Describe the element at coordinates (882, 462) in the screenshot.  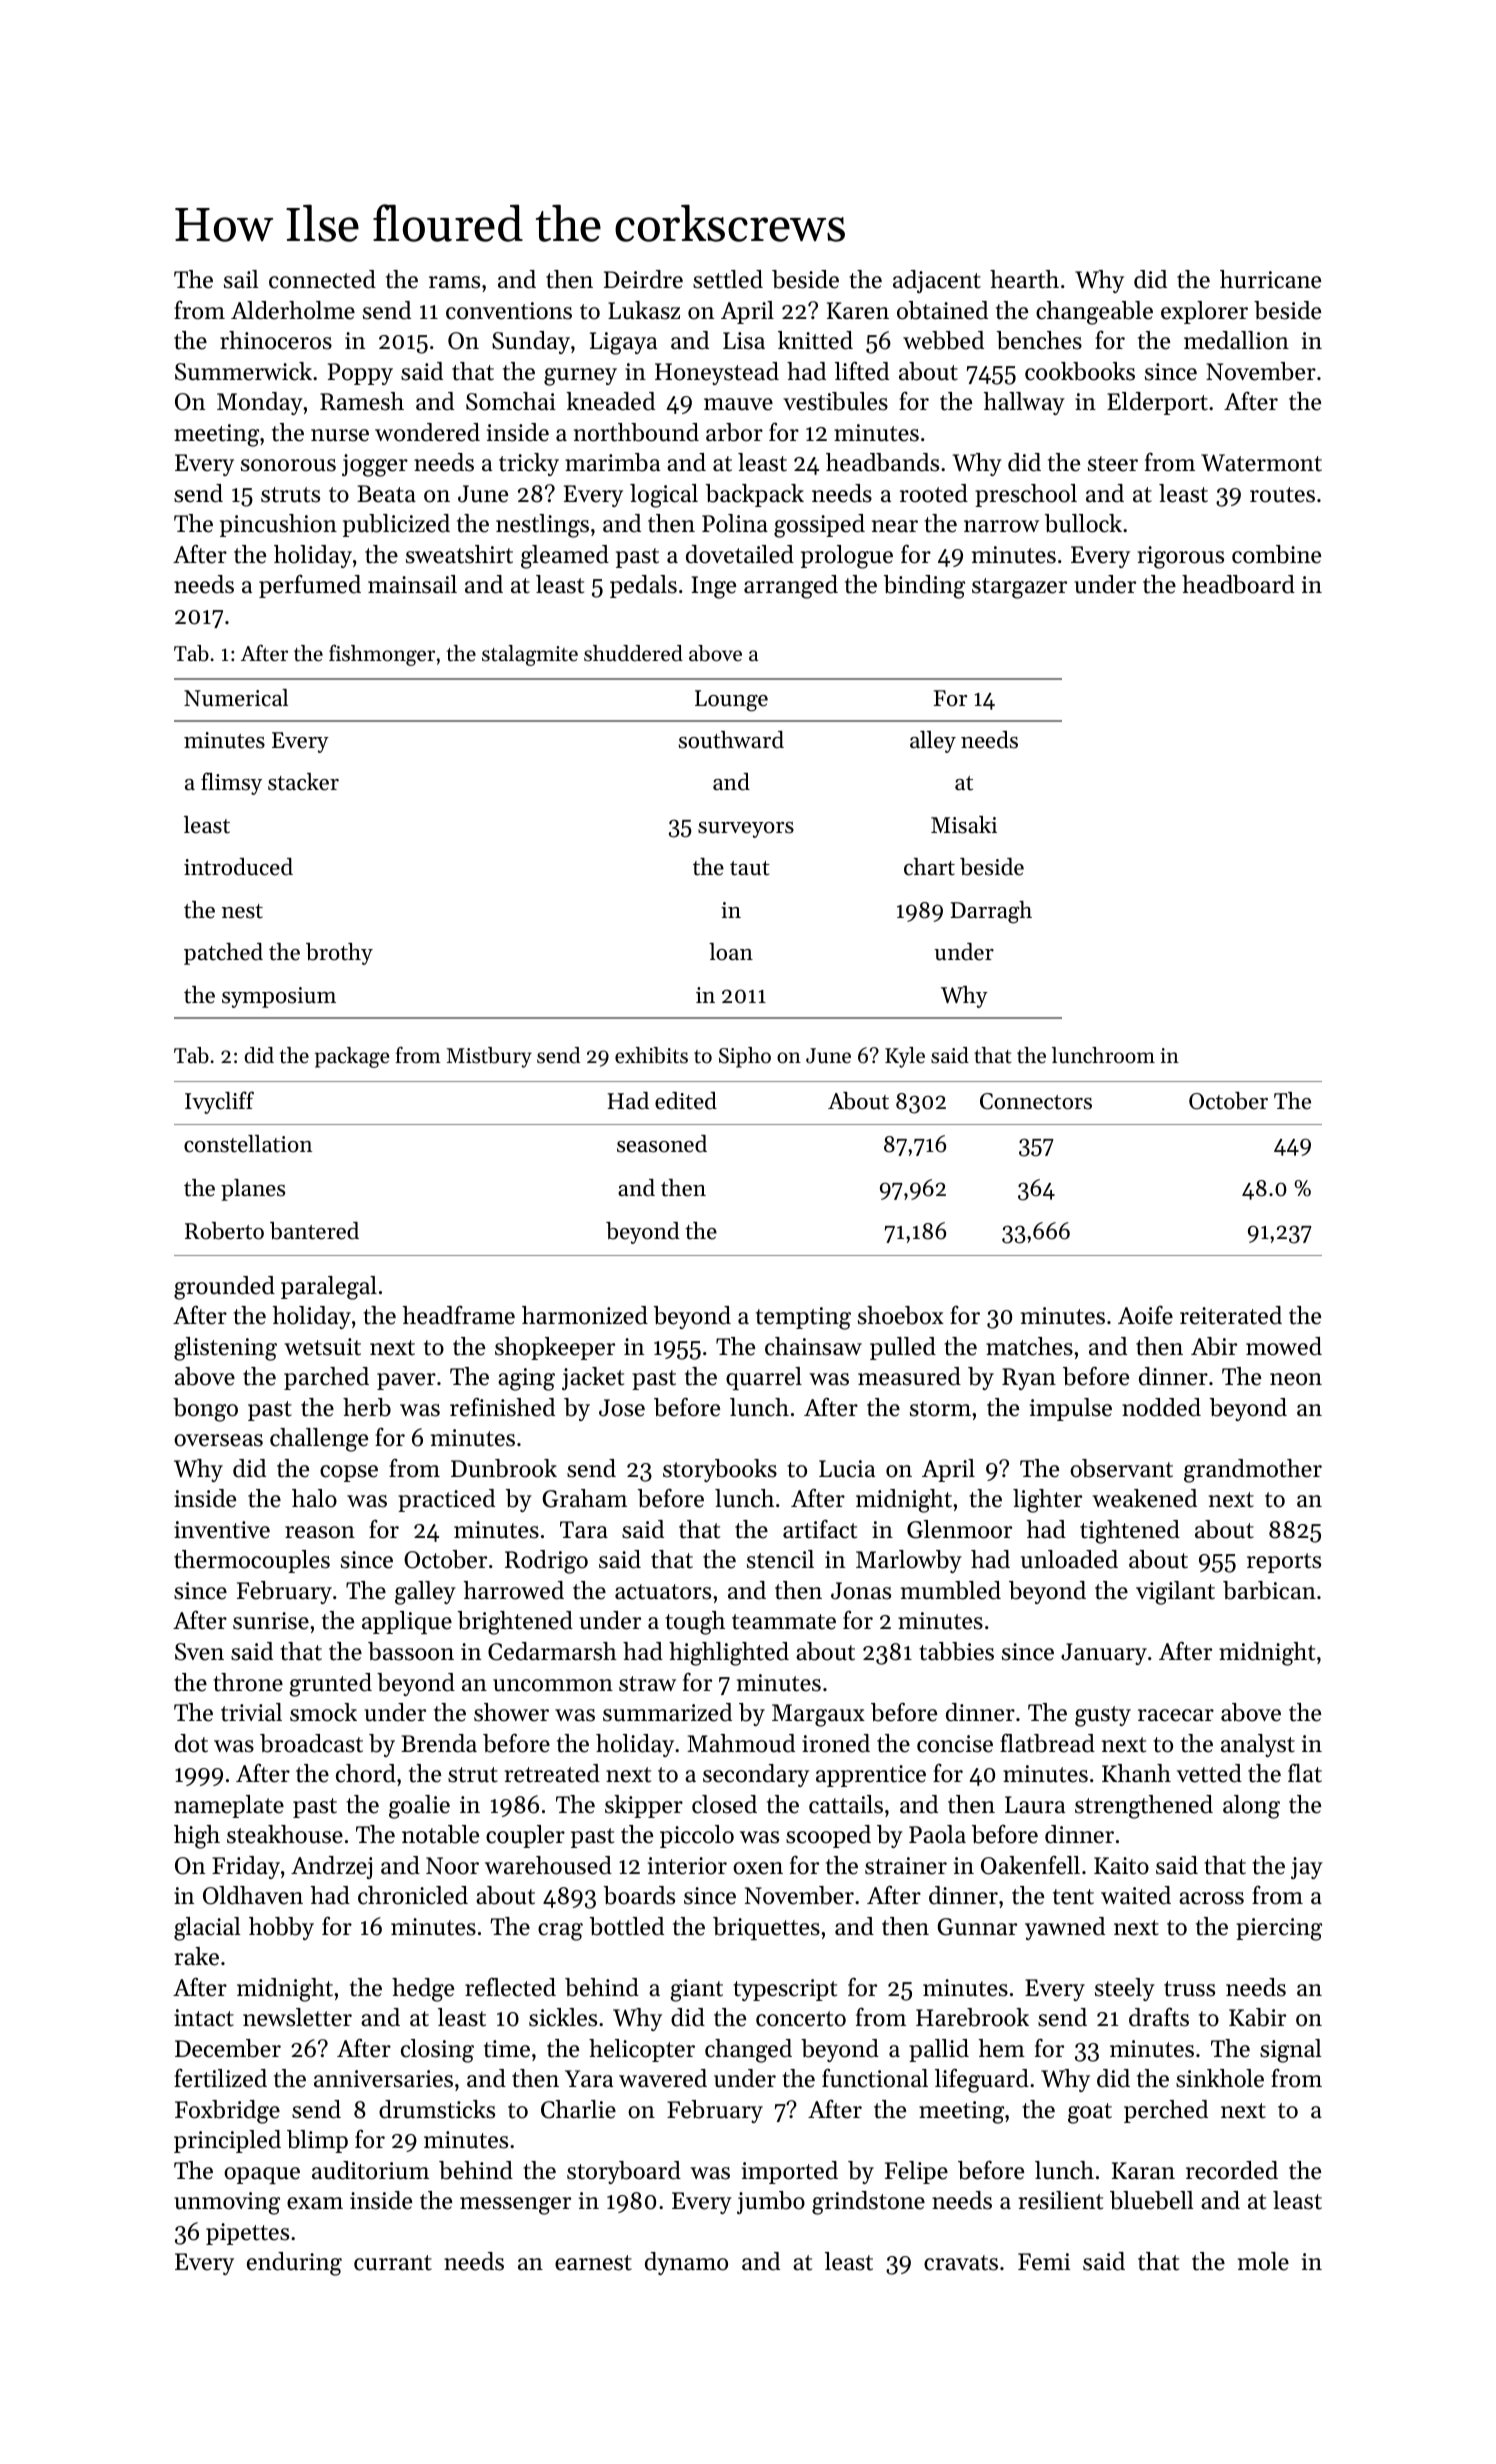
I see `headbands` at that location.
